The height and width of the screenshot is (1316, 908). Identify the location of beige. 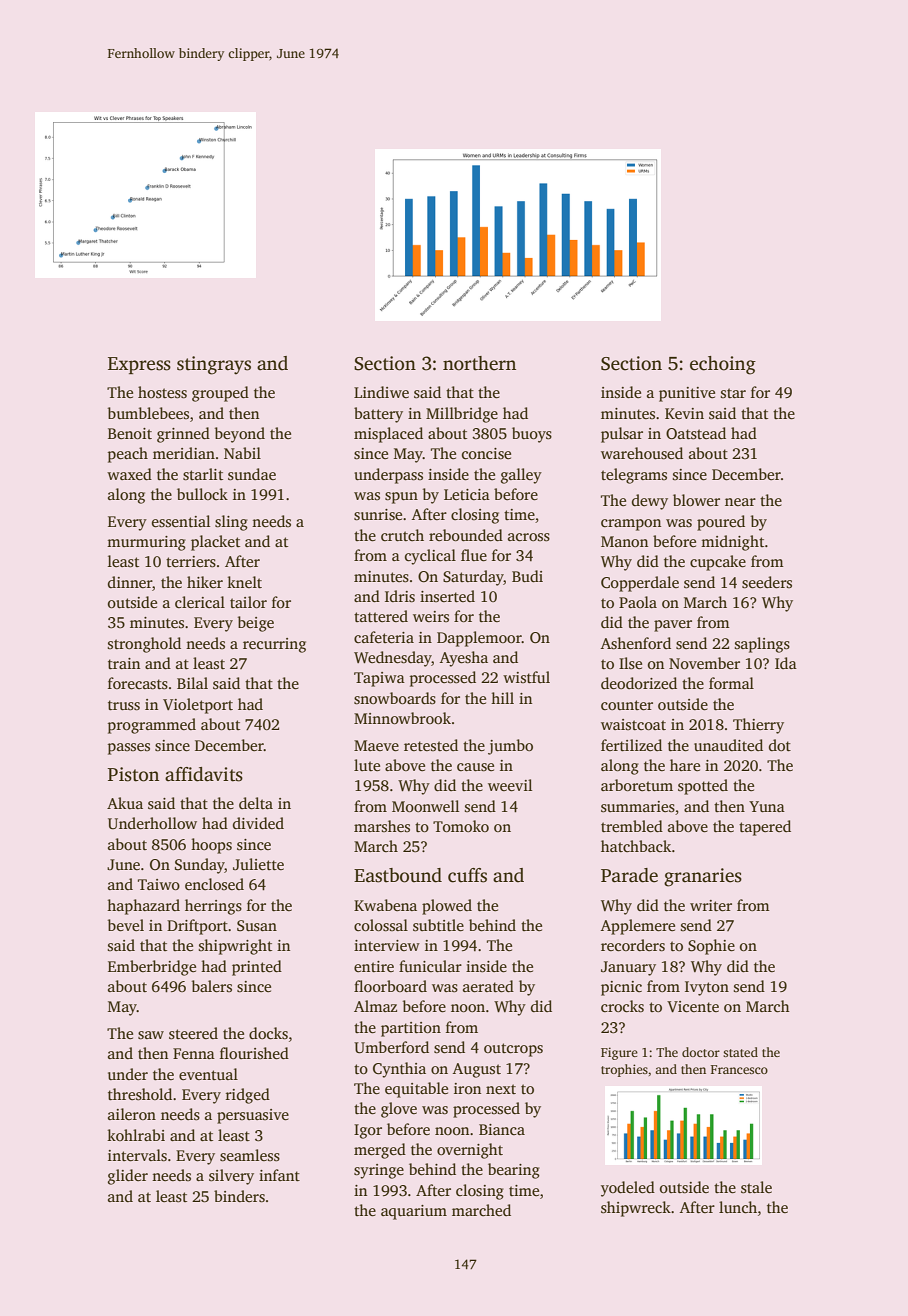
(256, 624).
